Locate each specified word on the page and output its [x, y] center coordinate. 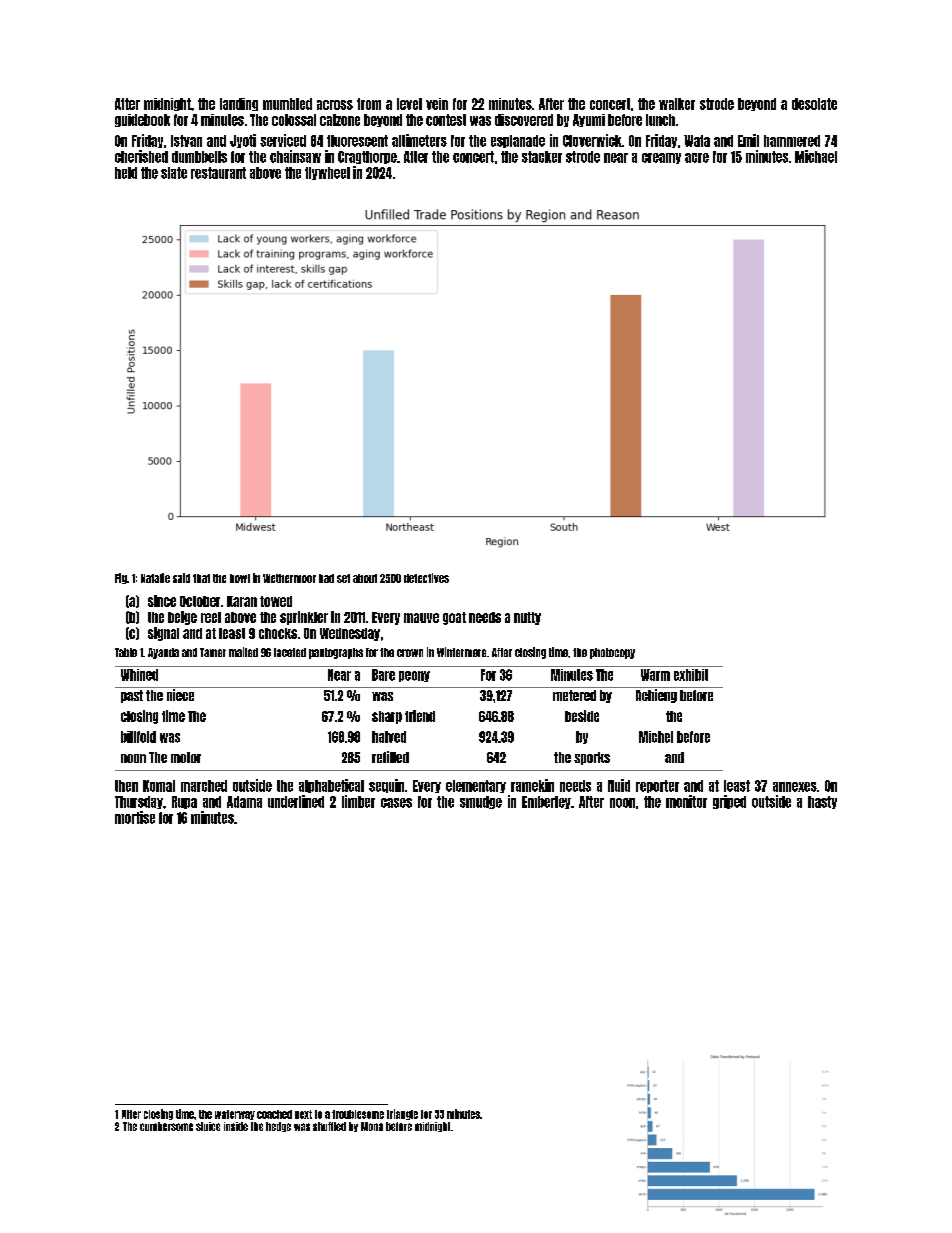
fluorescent [357, 141]
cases [396, 803]
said [181, 578]
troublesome [358, 1114]
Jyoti [243, 141]
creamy [661, 158]
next [303, 1114]
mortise [135, 817]
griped [729, 802]
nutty [527, 618]
